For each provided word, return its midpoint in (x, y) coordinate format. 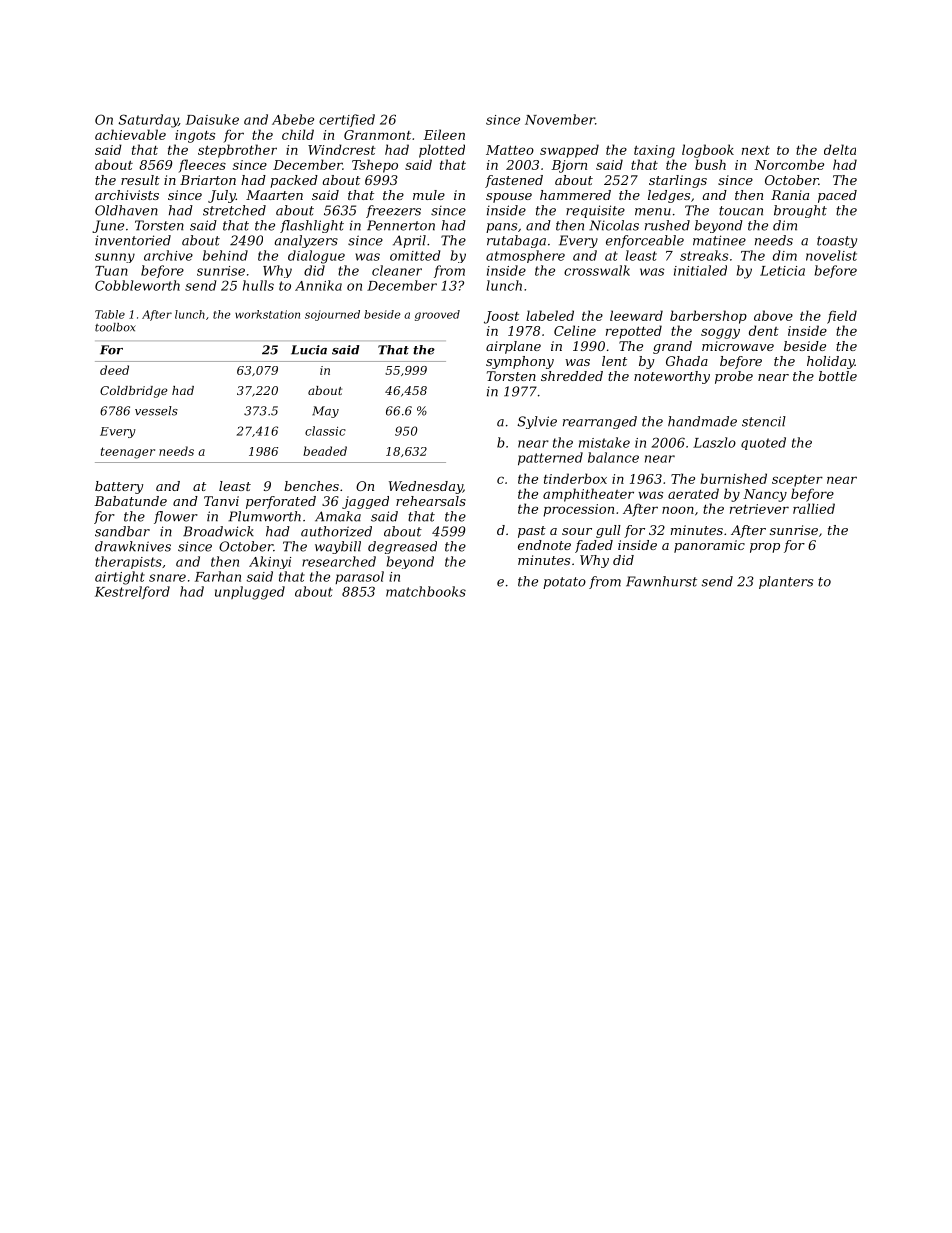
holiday (831, 362)
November (560, 119)
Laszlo (714, 442)
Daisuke (212, 119)
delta (840, 149)
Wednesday (426, 487)
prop (765, 548)
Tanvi (221, 501)
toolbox (115, 327)
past (532, 532)
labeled (550, 315)
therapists (128, 562)
